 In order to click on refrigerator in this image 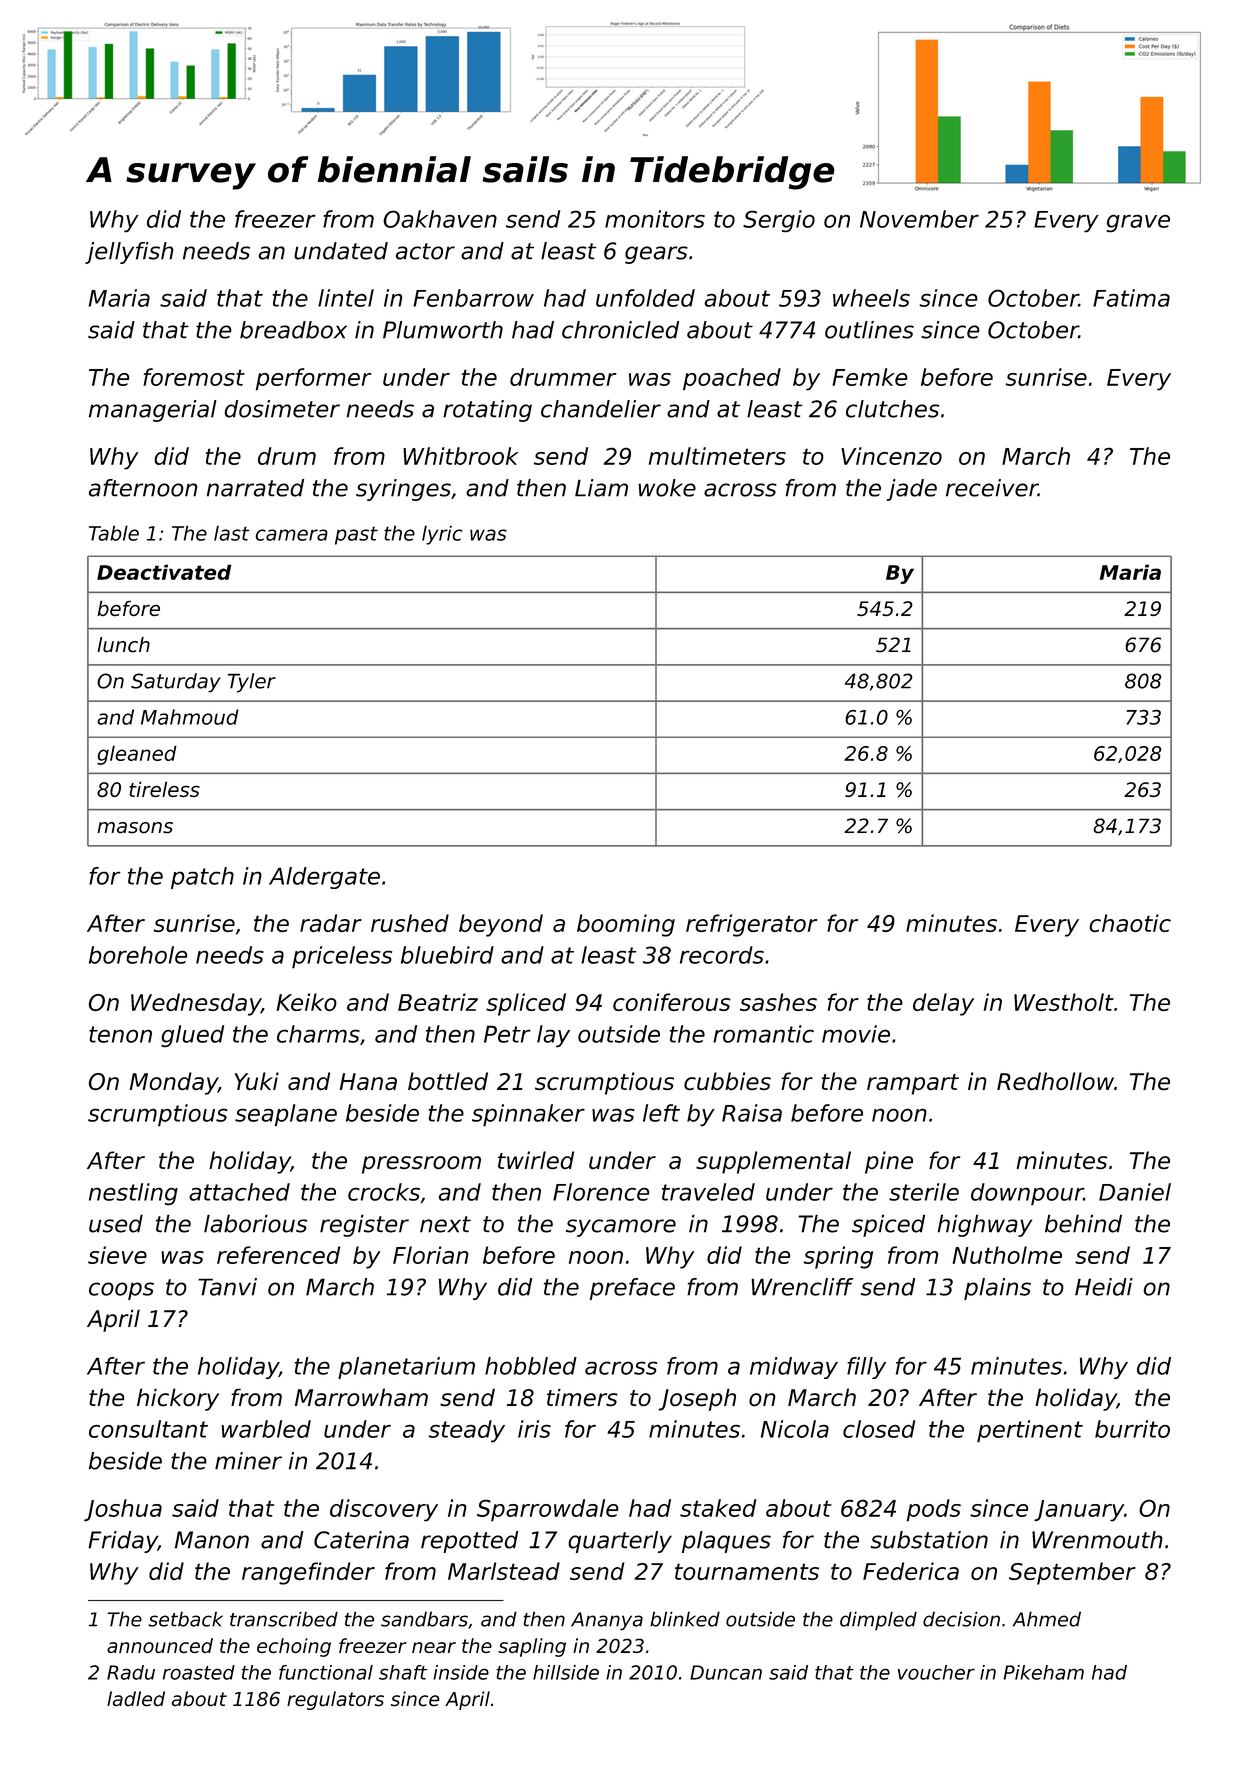, I will do `click(751, 925)`.
